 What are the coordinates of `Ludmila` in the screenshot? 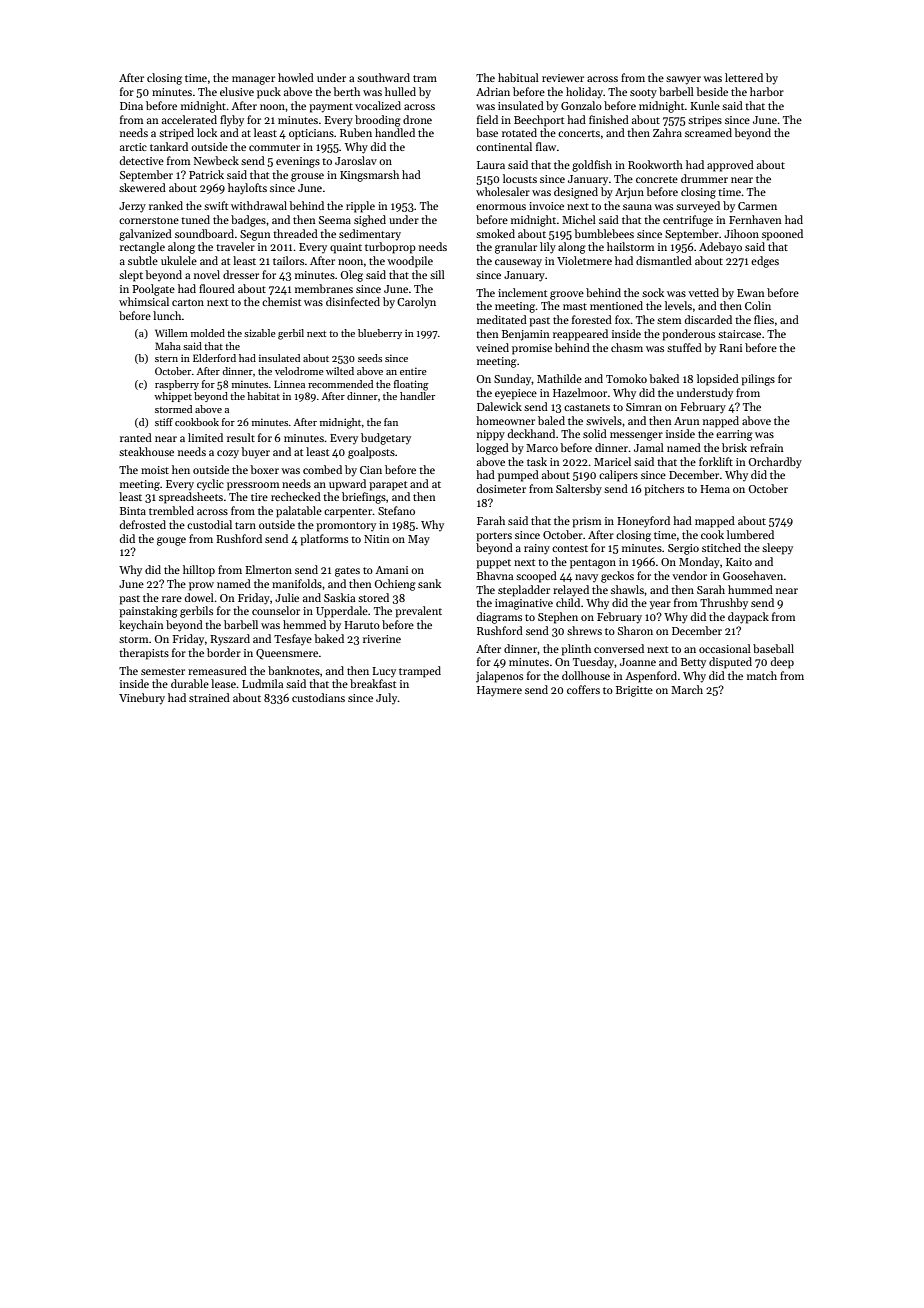 It's located at (262, 683).
